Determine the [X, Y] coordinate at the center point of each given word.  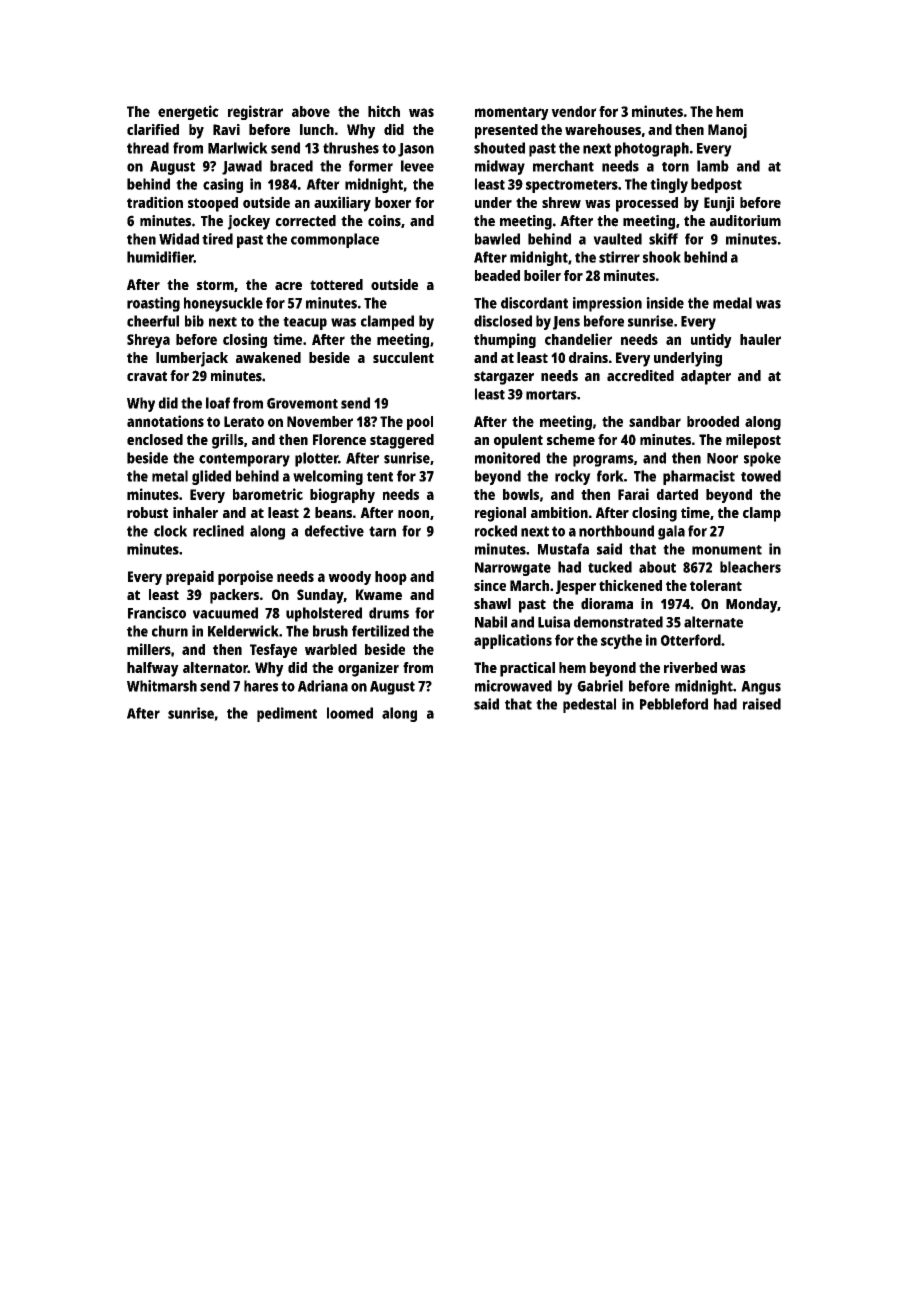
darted [677, 494]
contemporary [244, 460]
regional [500, 514]
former [371, 166]
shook [662, 257]
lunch [317, 129]
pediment [287, 714]
